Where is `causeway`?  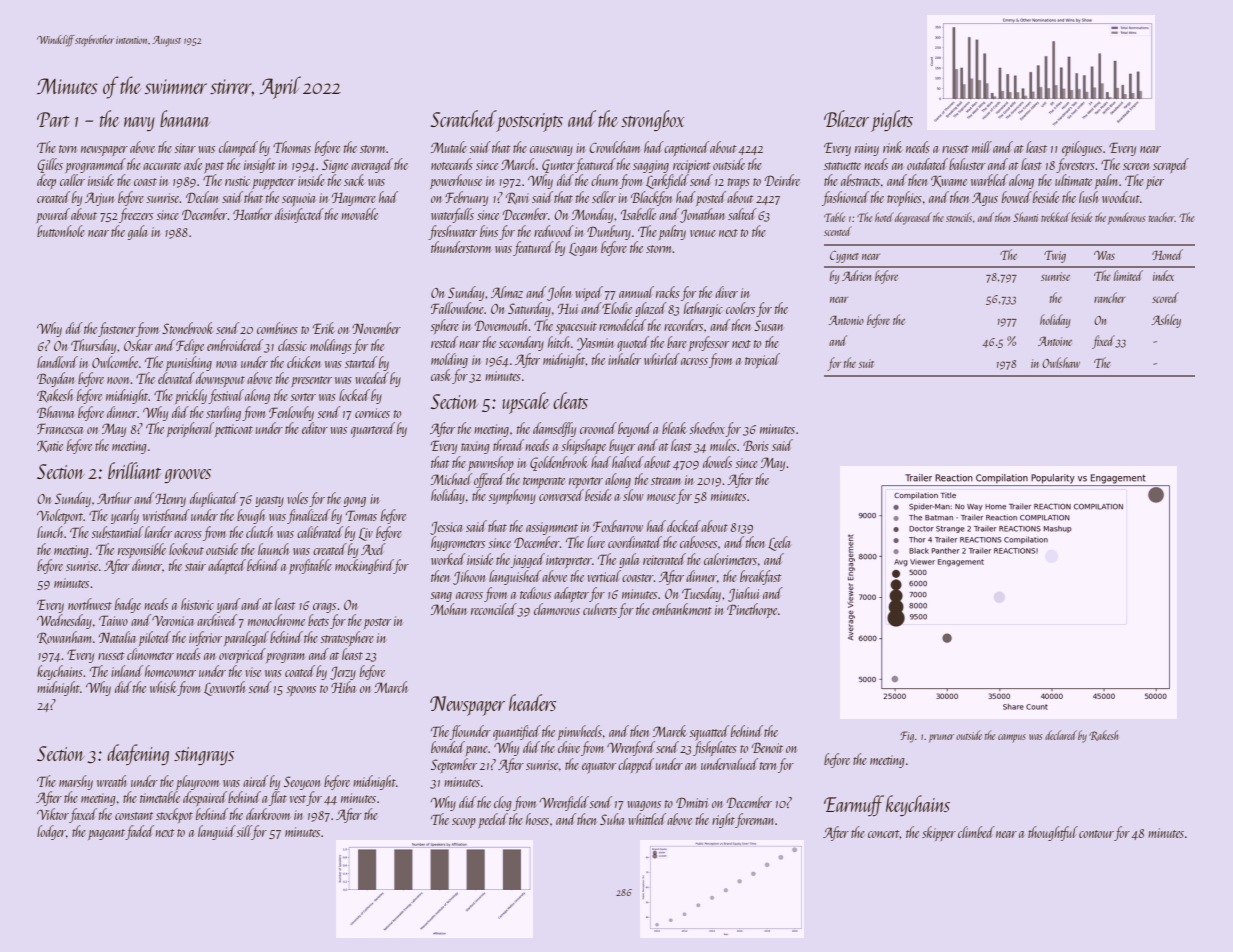
causeway is located at coordinates (551, 151).
